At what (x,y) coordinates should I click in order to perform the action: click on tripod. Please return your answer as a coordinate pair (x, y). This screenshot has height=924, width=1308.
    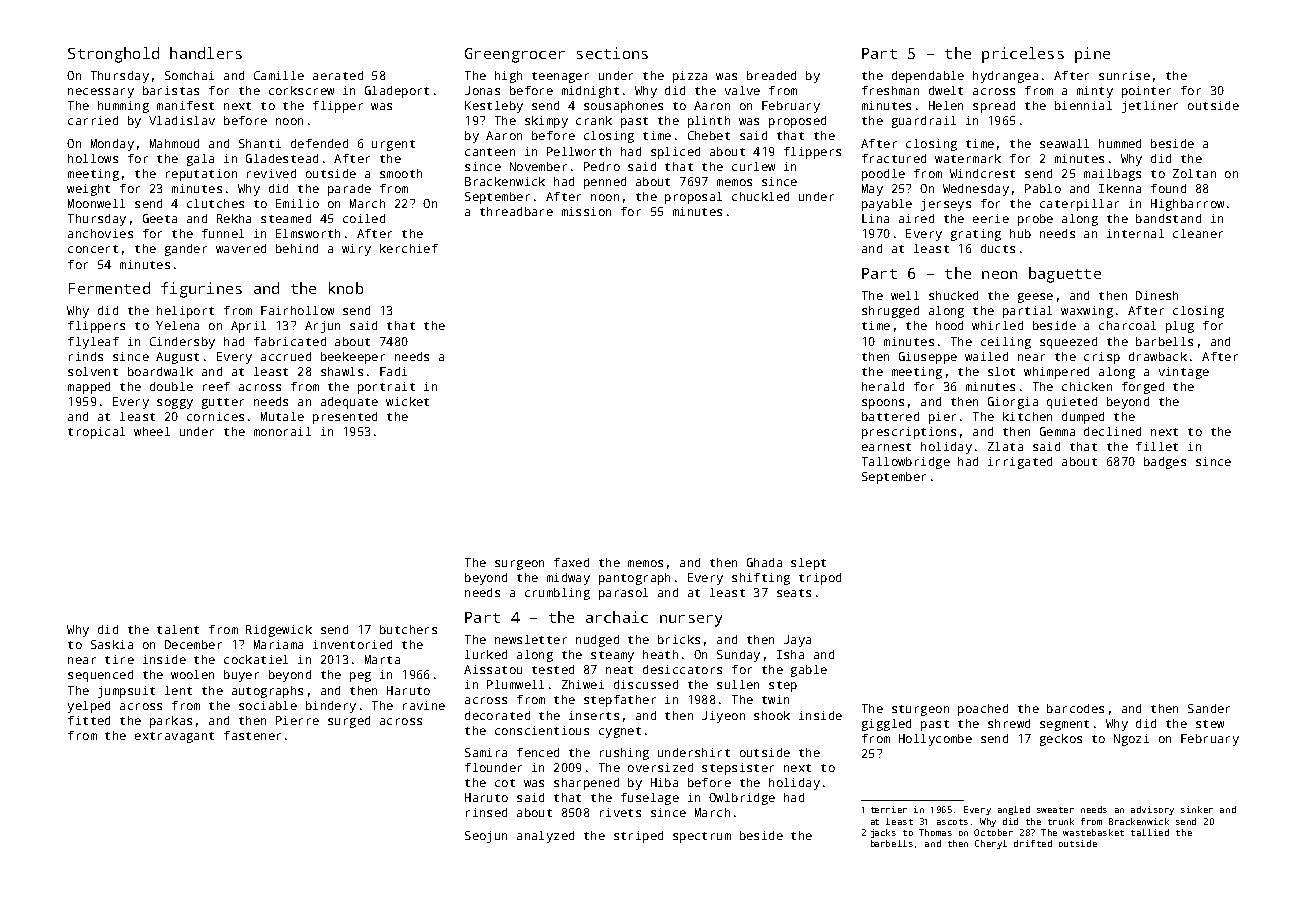
    Looking at the image, I should click on (820, 579).
